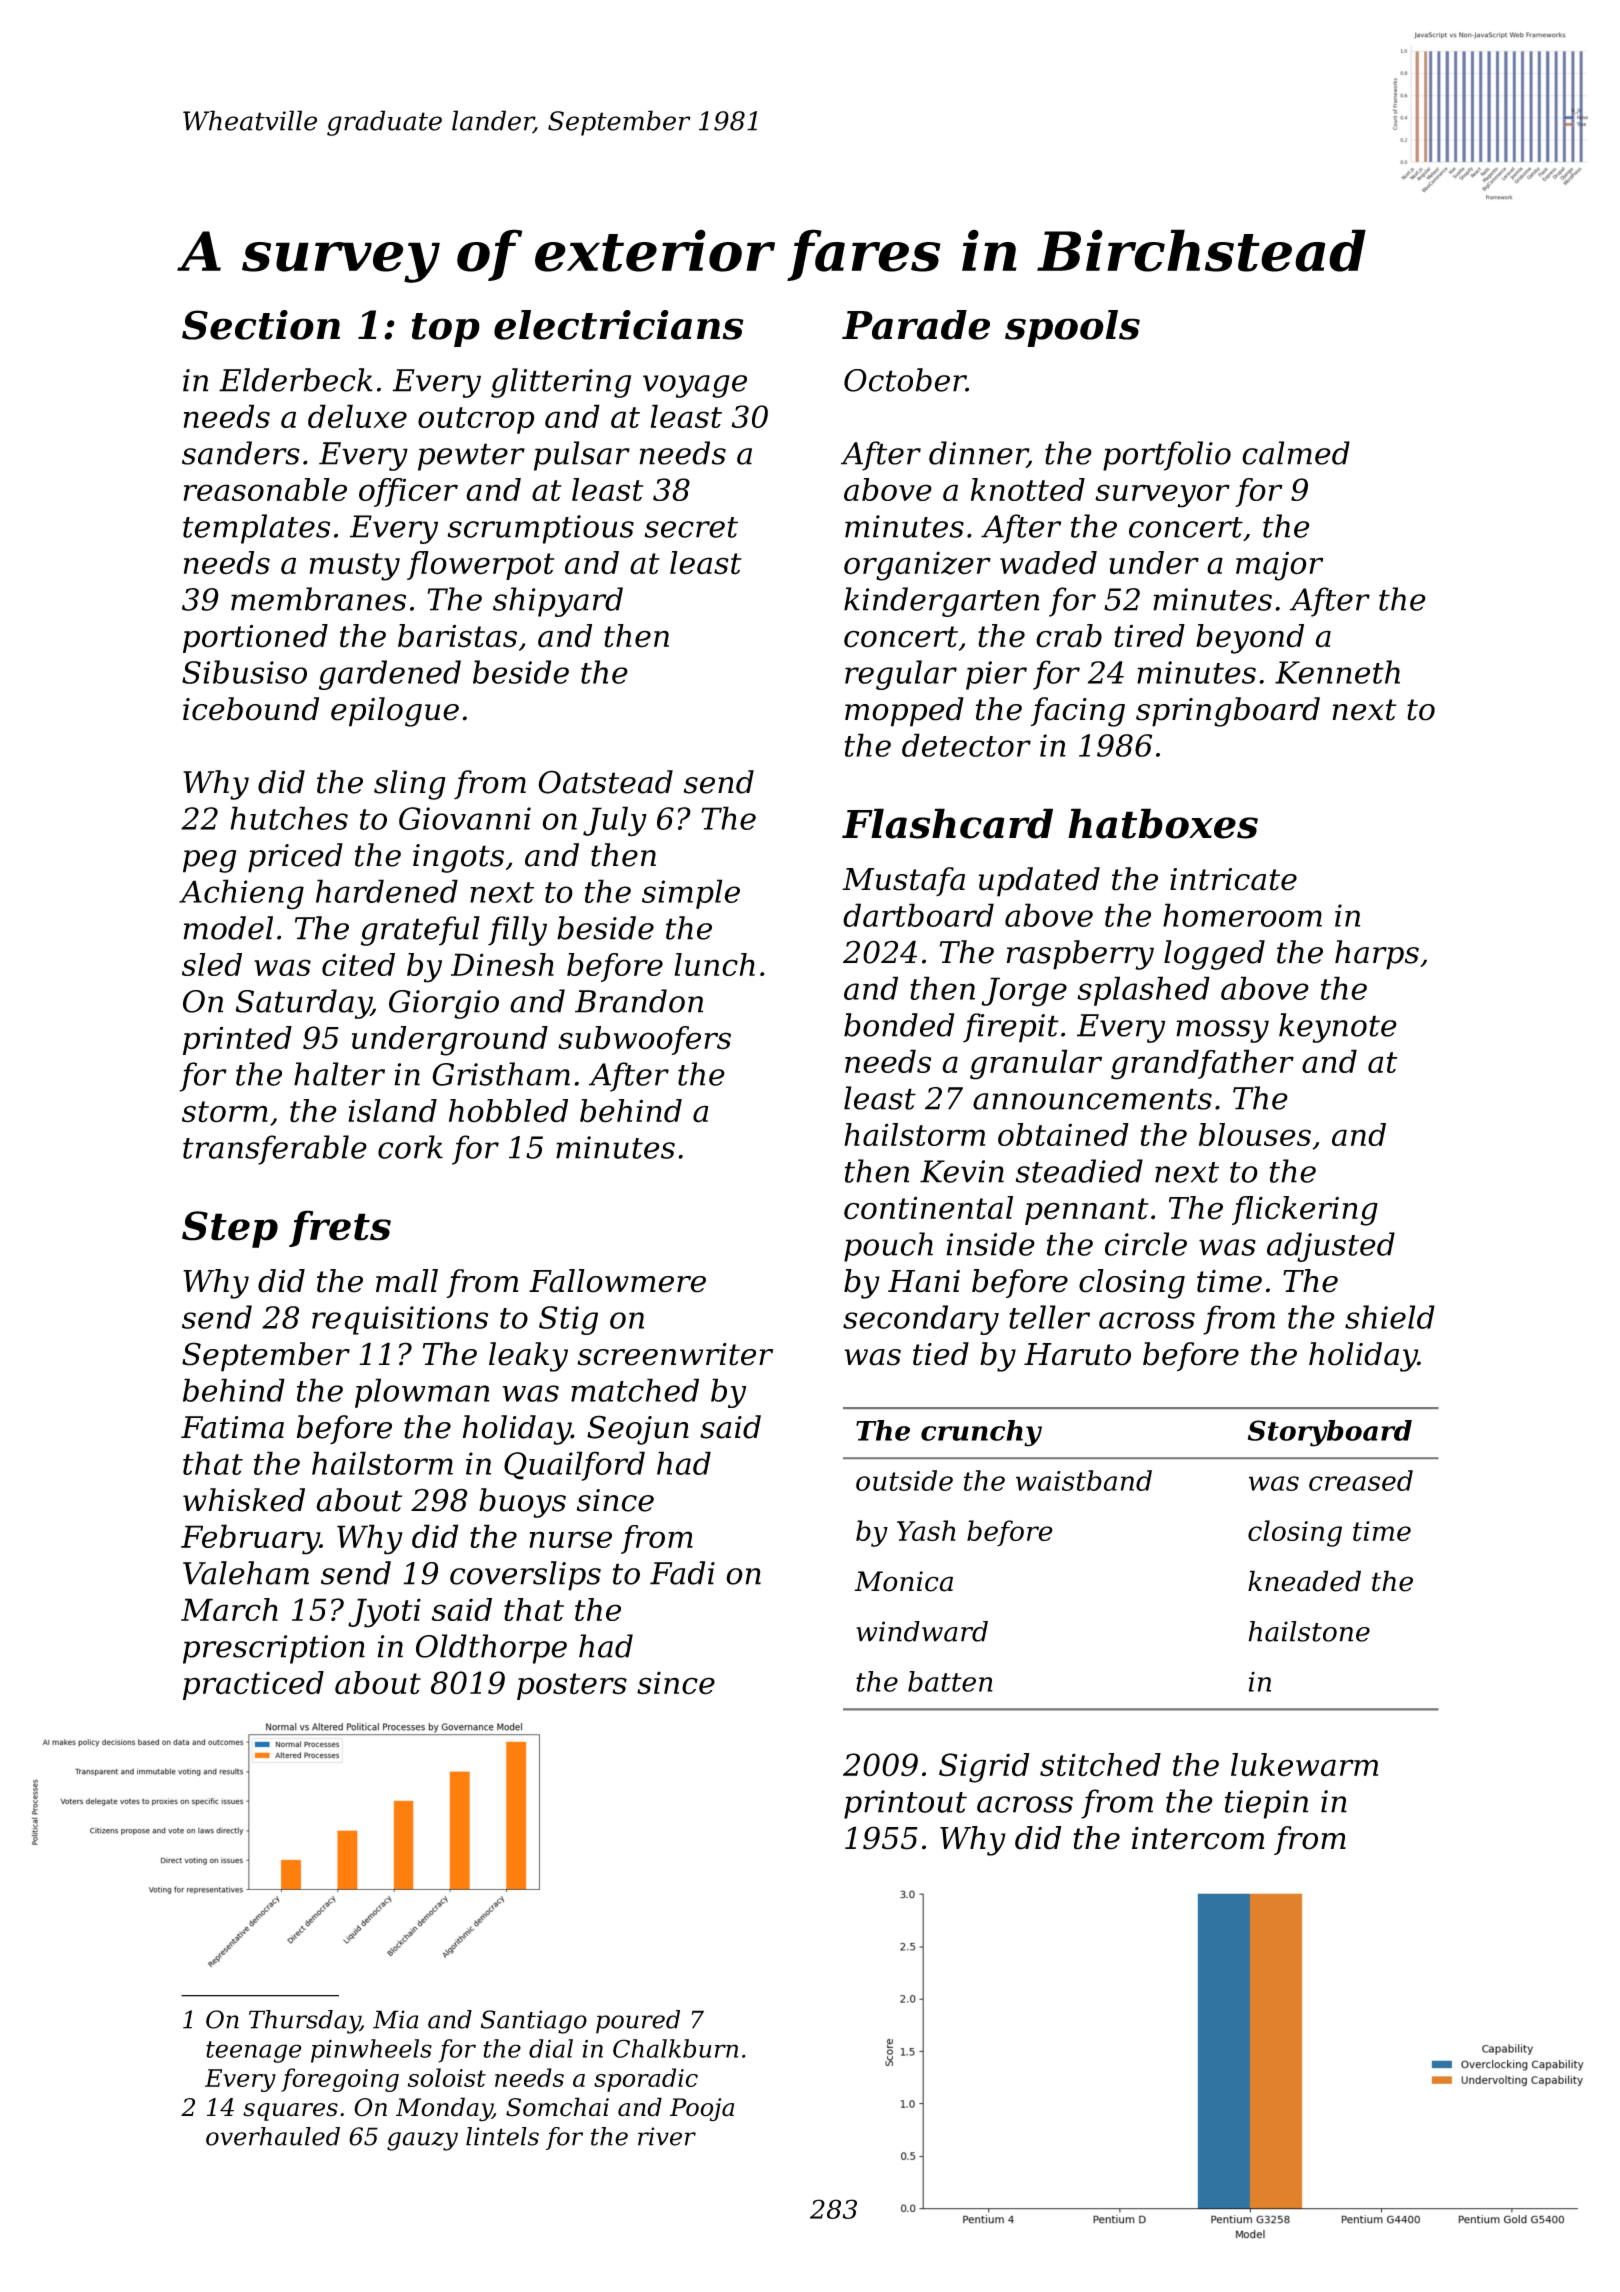 The image size is (1620, 2292). I want to click on cork, so click(410, 1147).
